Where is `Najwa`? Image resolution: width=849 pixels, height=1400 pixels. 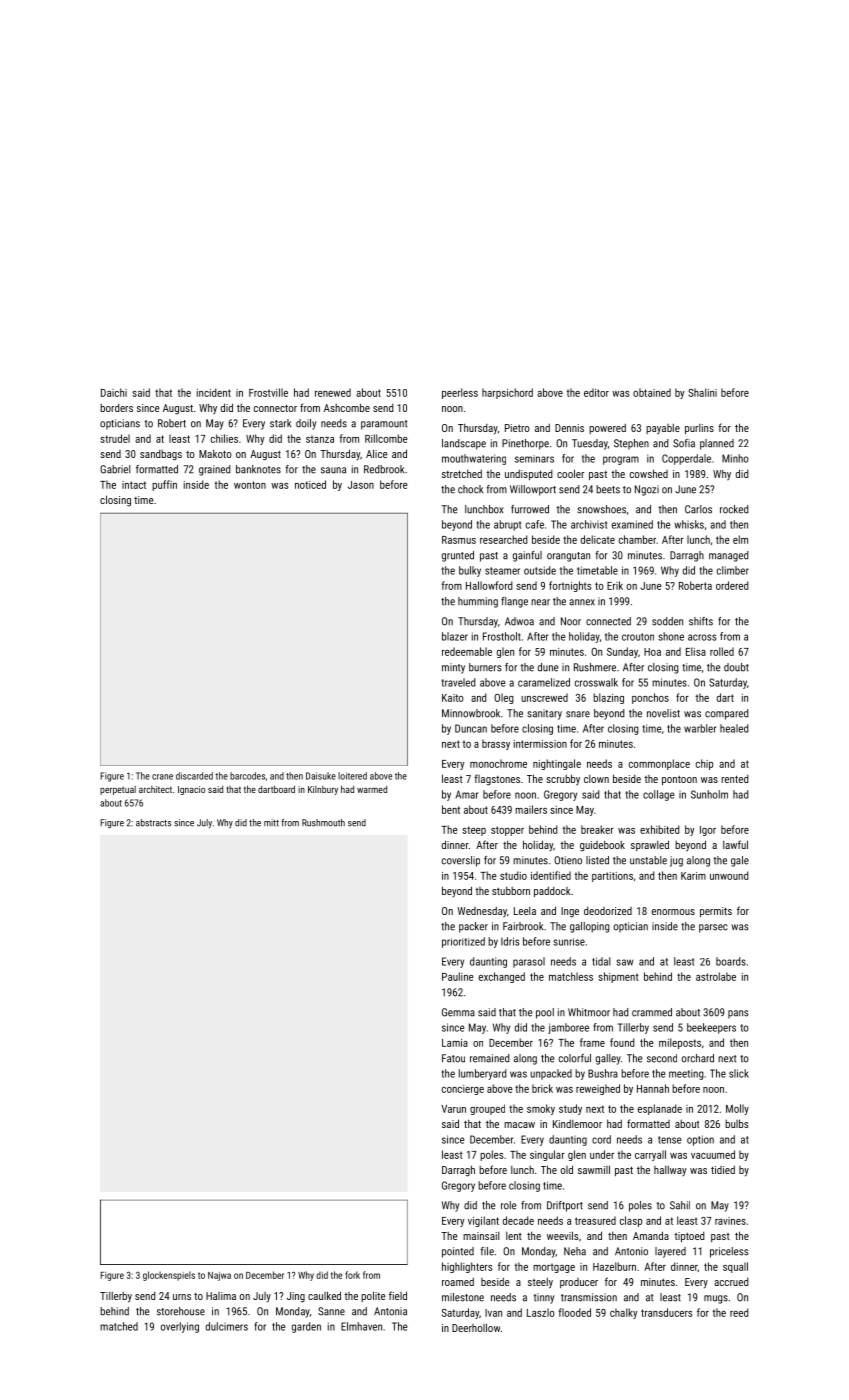 Najwa is located at coordinates (219, 1276).
